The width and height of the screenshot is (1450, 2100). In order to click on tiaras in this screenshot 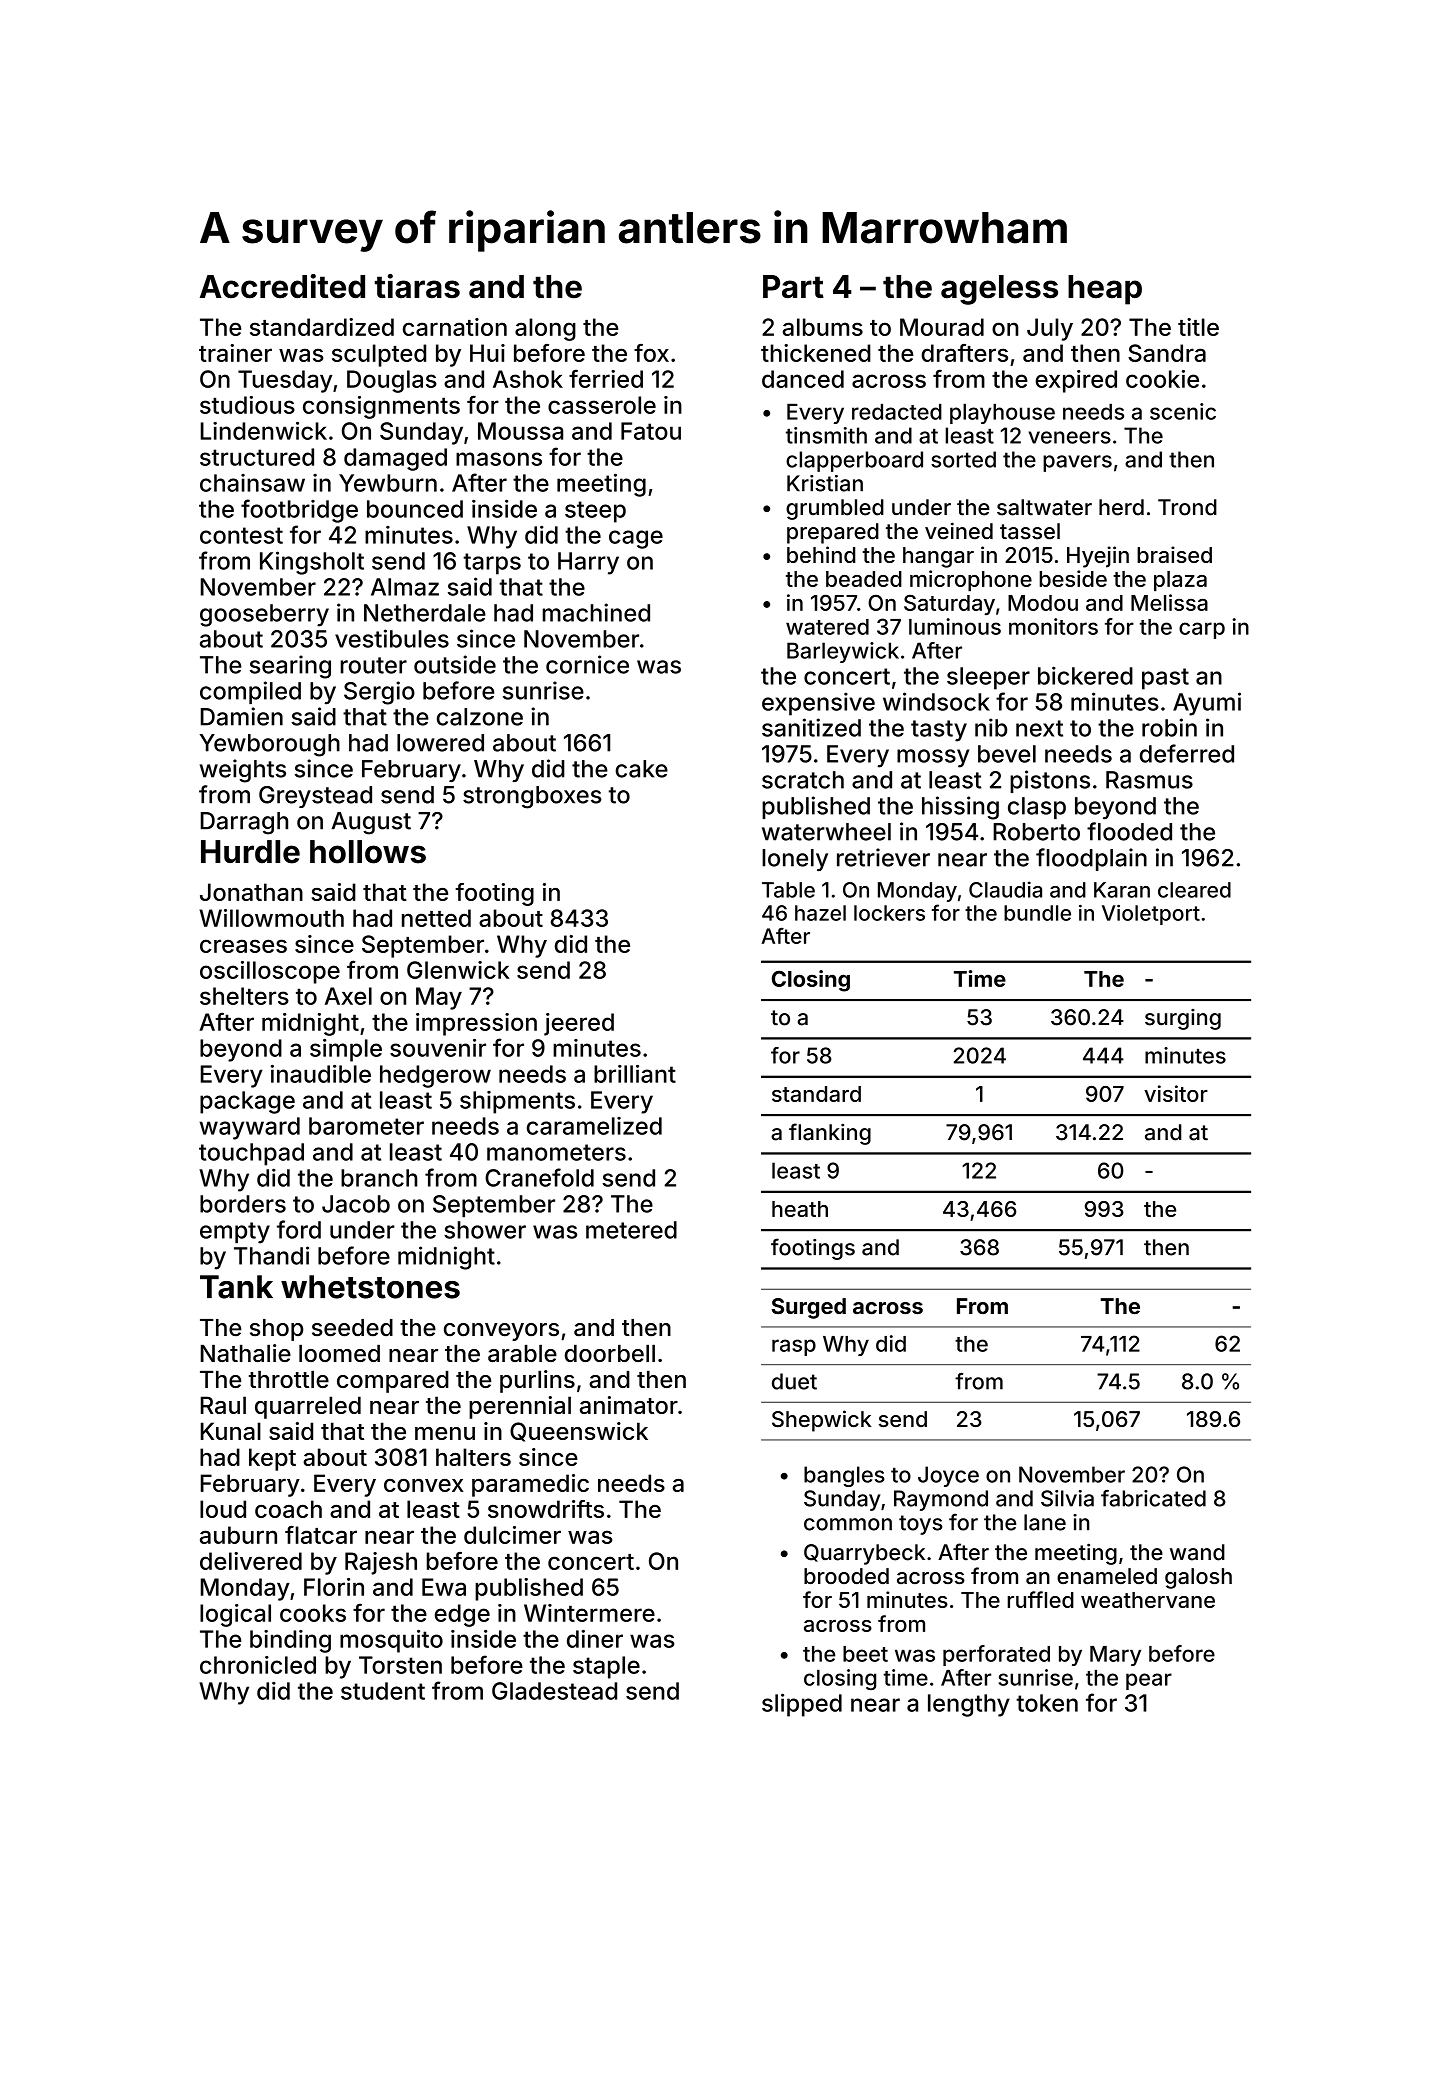, I will do `click(417, 286)`.
